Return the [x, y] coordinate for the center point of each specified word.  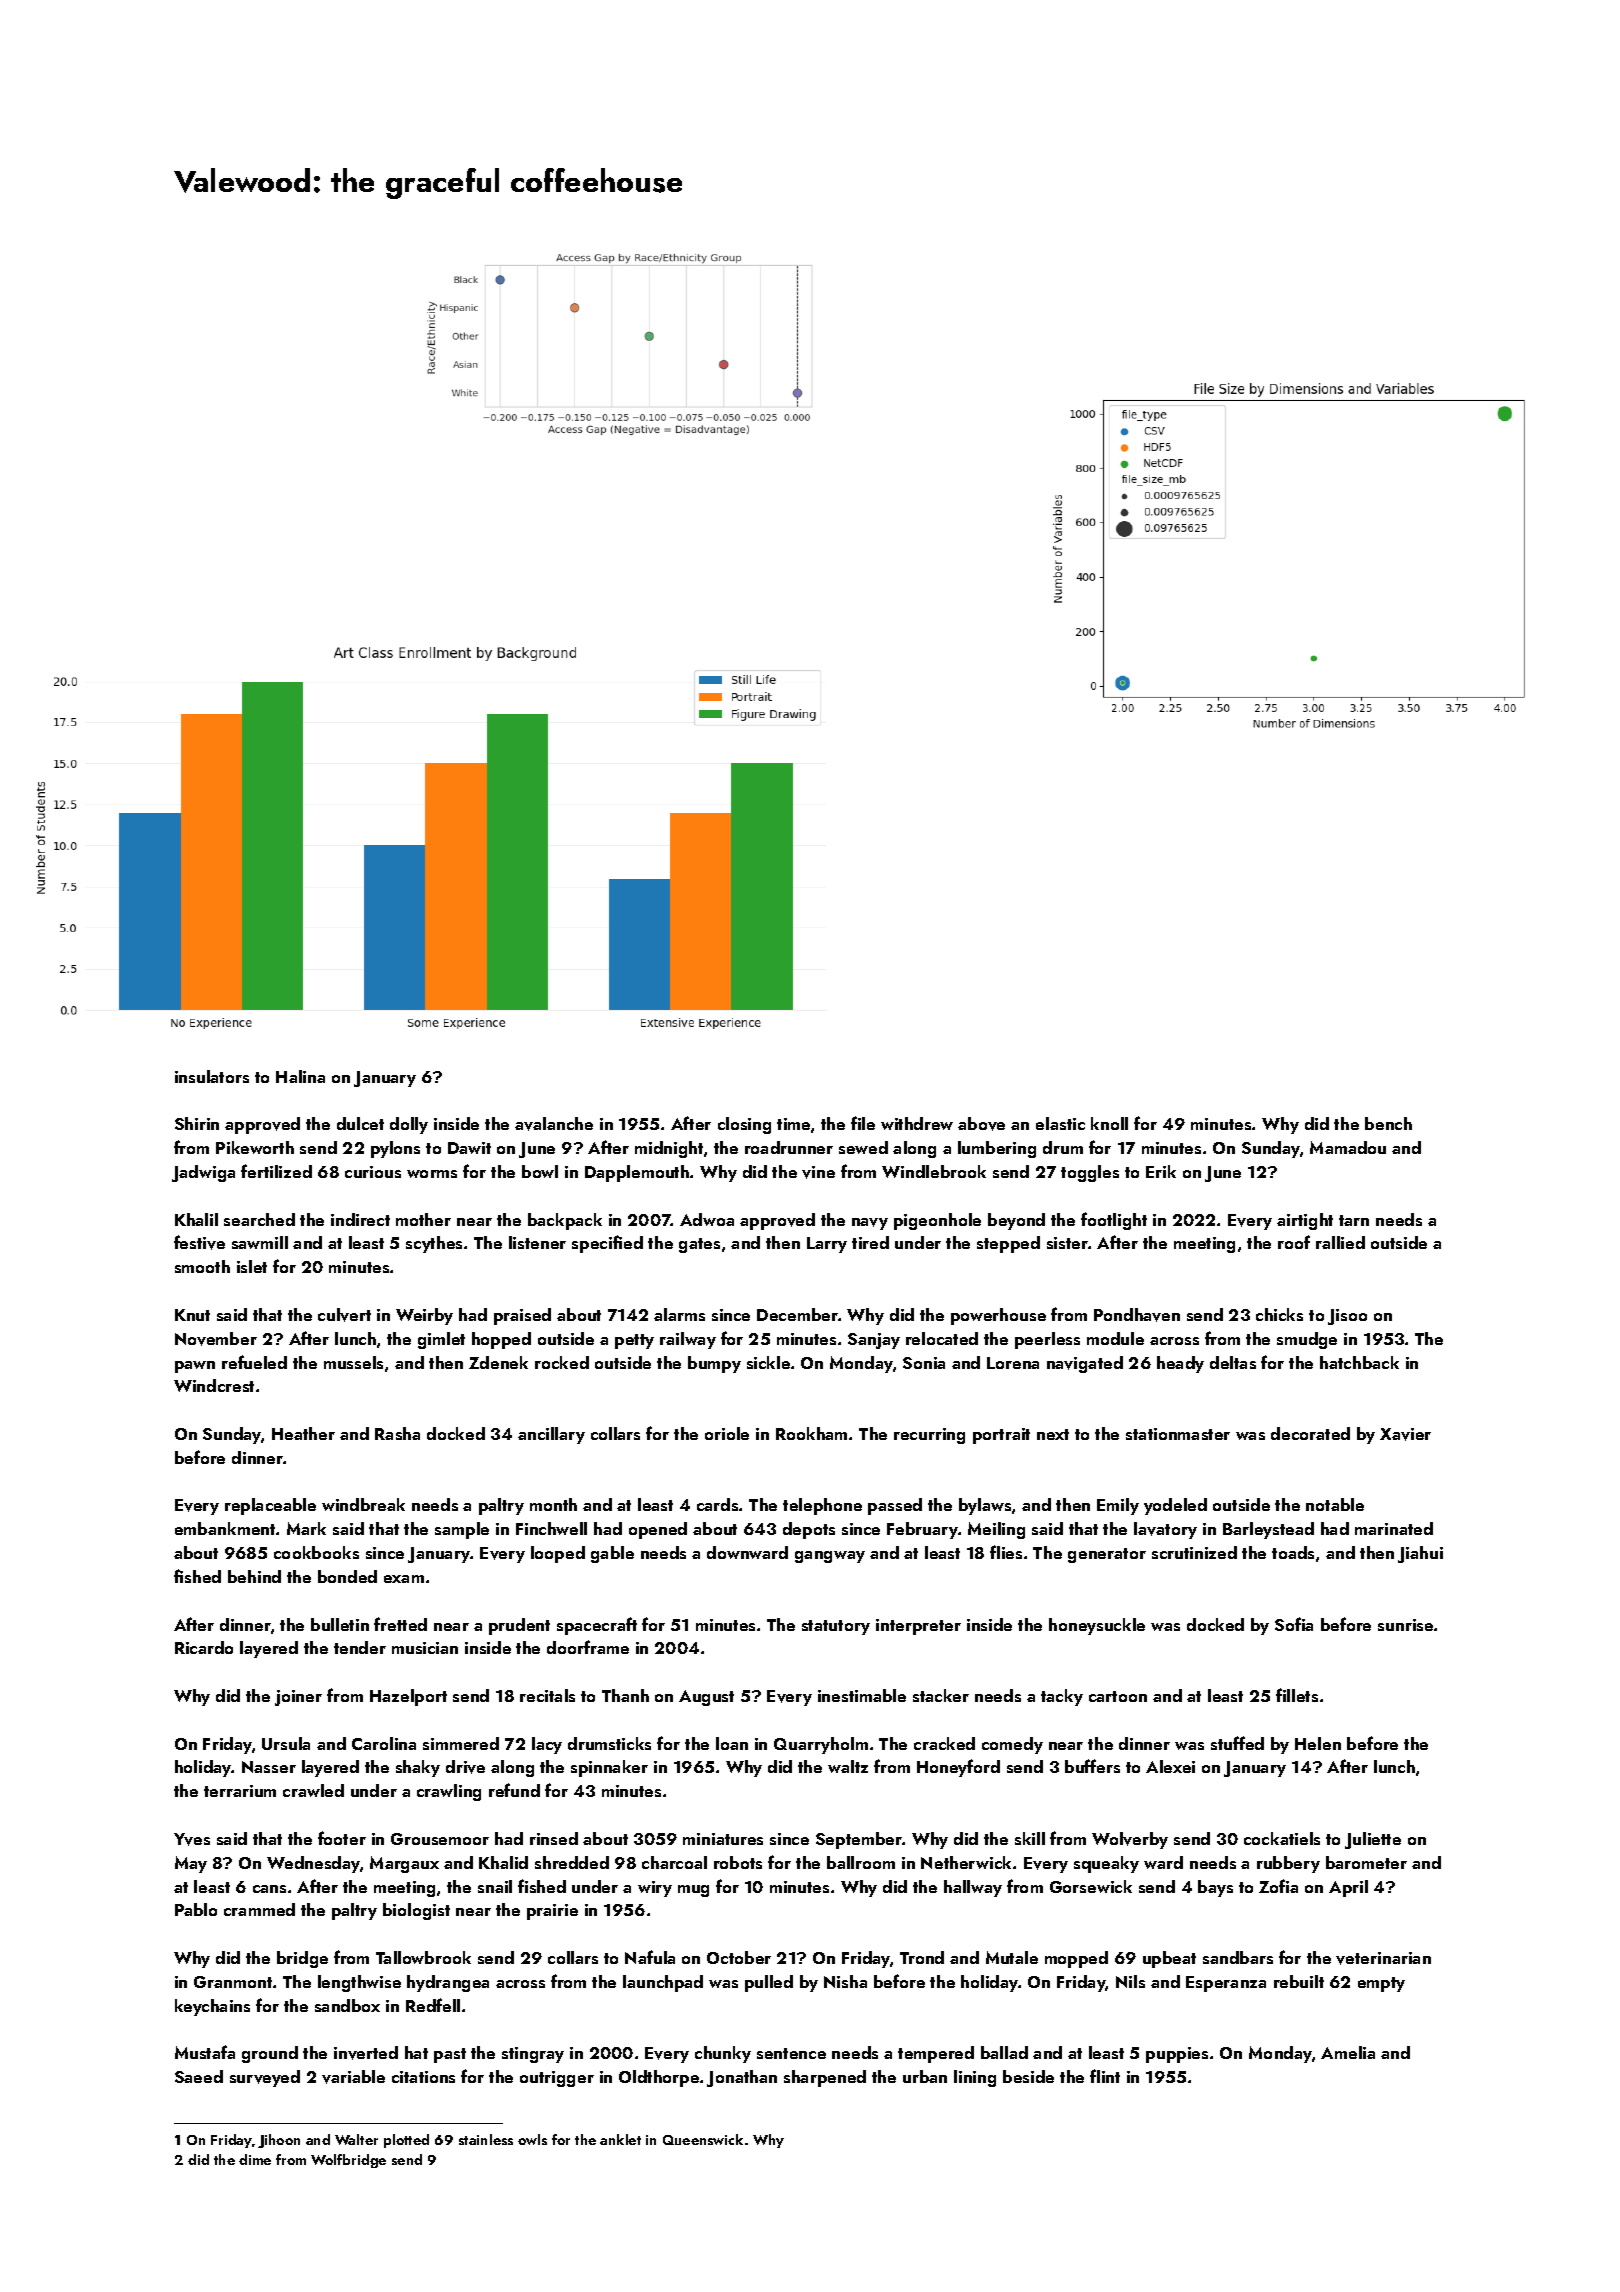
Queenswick [703, 2139]
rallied [1340, 1242]
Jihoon [279, 2141]
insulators [212, 1076]
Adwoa [707, 1219]
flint [1105, 2076]
